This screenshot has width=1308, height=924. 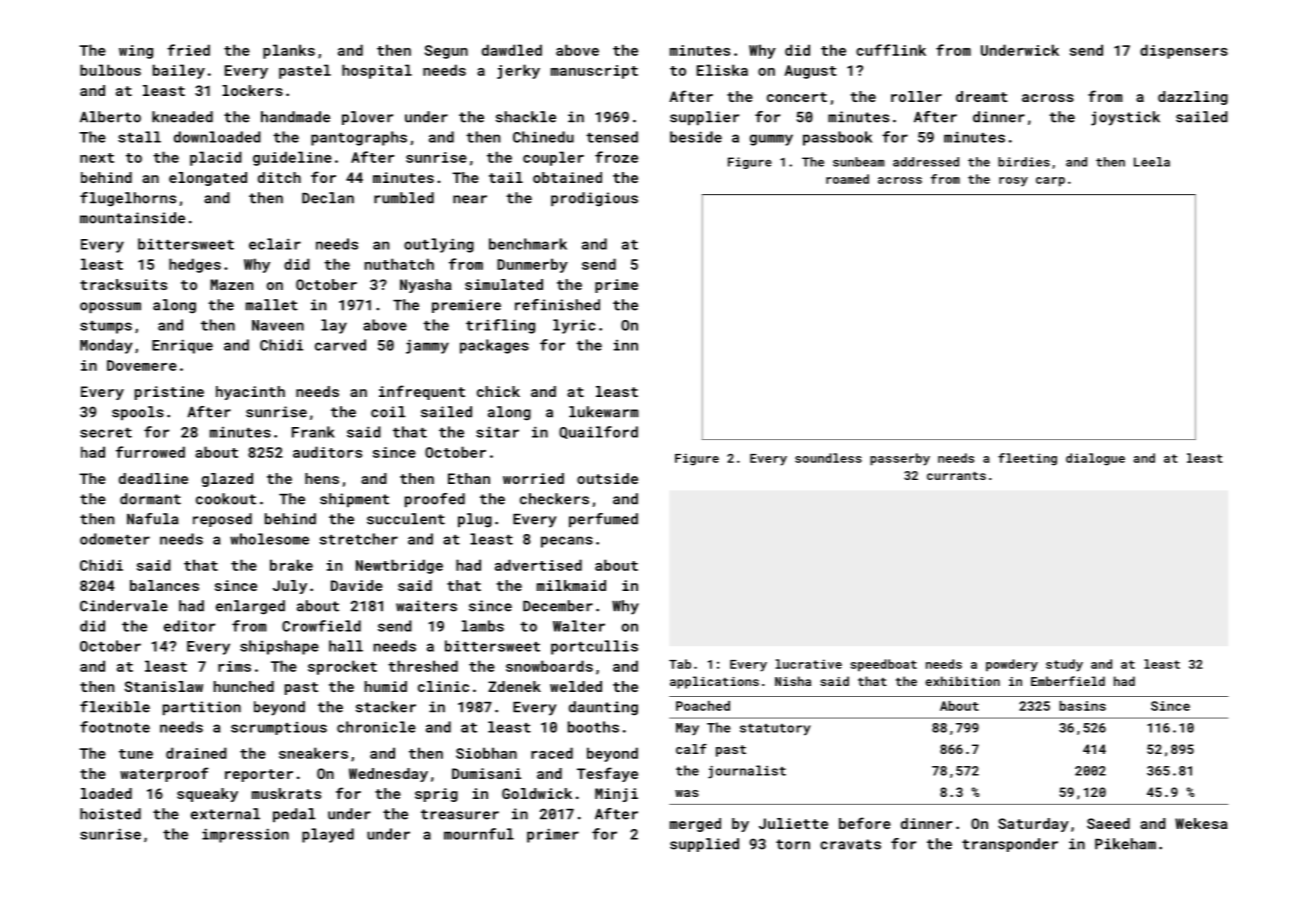 I want to click on mournful, so click(x=479, y=834).
